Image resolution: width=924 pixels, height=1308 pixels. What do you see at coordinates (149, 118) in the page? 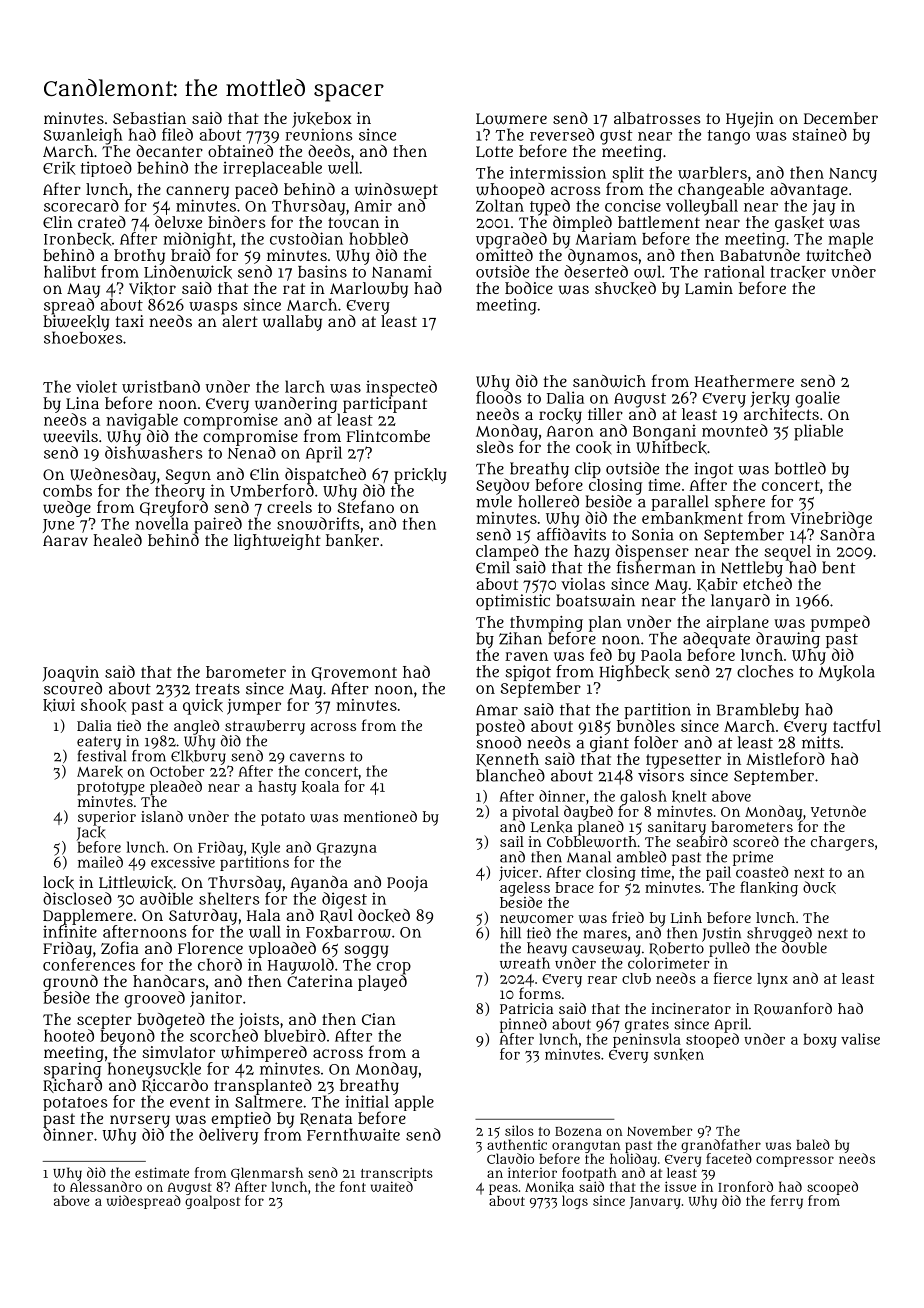
I see `Sebastian` at bounding box center [149, 118].
